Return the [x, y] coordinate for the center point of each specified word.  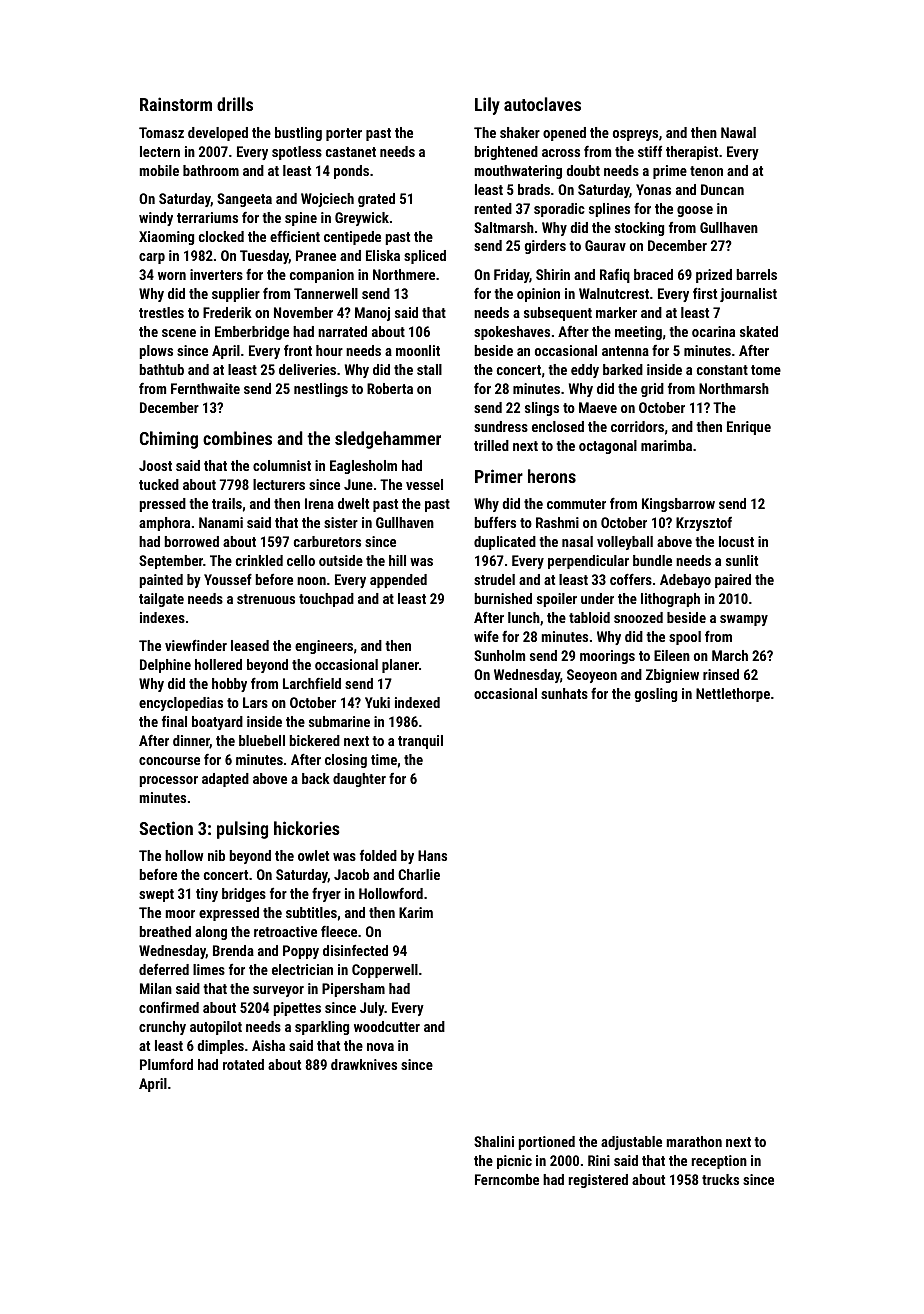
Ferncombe [507, 1179]
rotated [243, 1064]
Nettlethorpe [733, 695]
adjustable [631, 1143]
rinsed [721, 674]
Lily [487, 106]
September [171, 562]
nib [216, 855]
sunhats [564, 693]
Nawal [738, 132]
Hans [432, 855]
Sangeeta [244, 200]
